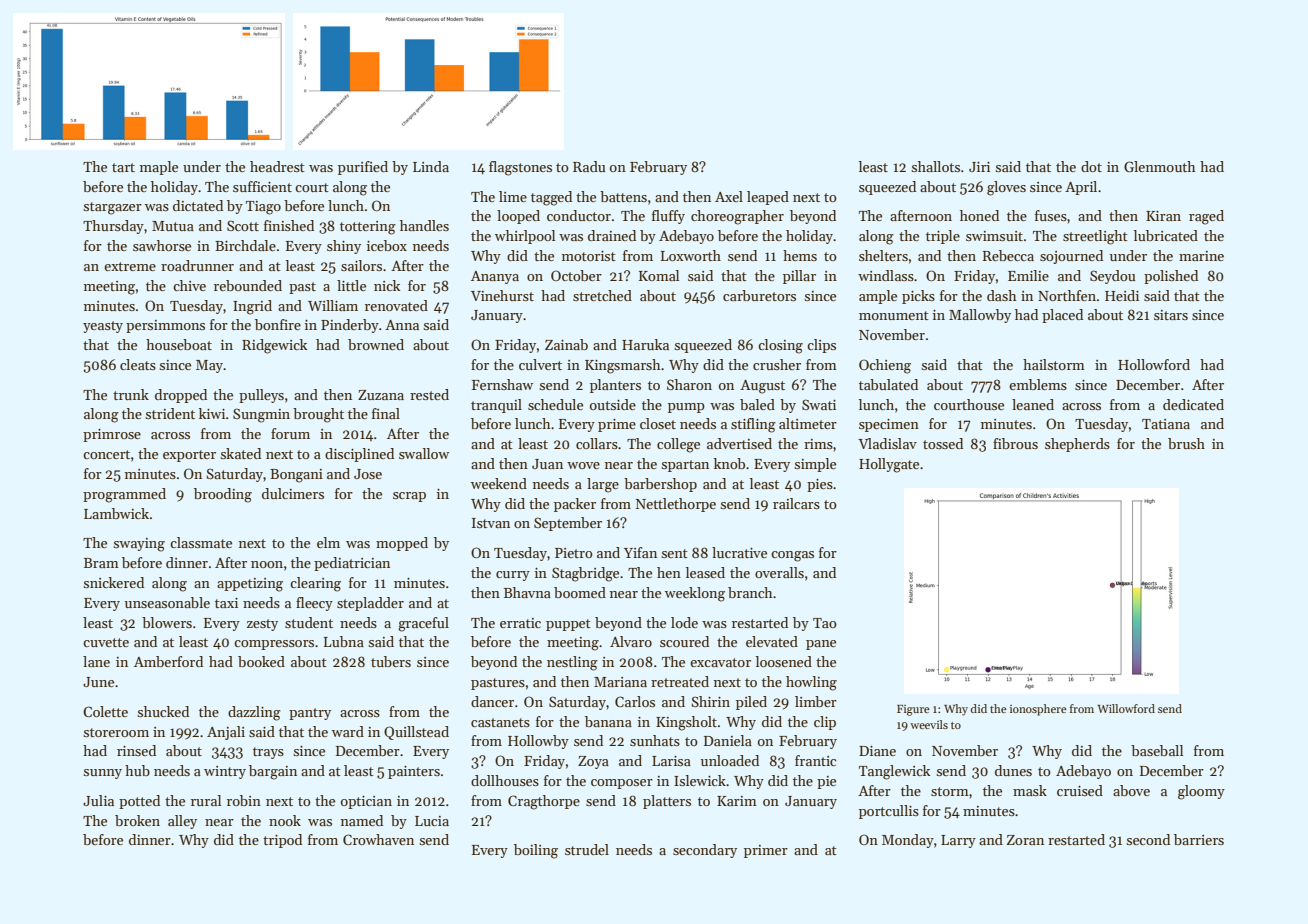 The width and height of the document is (1308, 924). What do you see at coordinates (168, 661) in the document?
I see `Amberford` at bounding box center [168, 661].
